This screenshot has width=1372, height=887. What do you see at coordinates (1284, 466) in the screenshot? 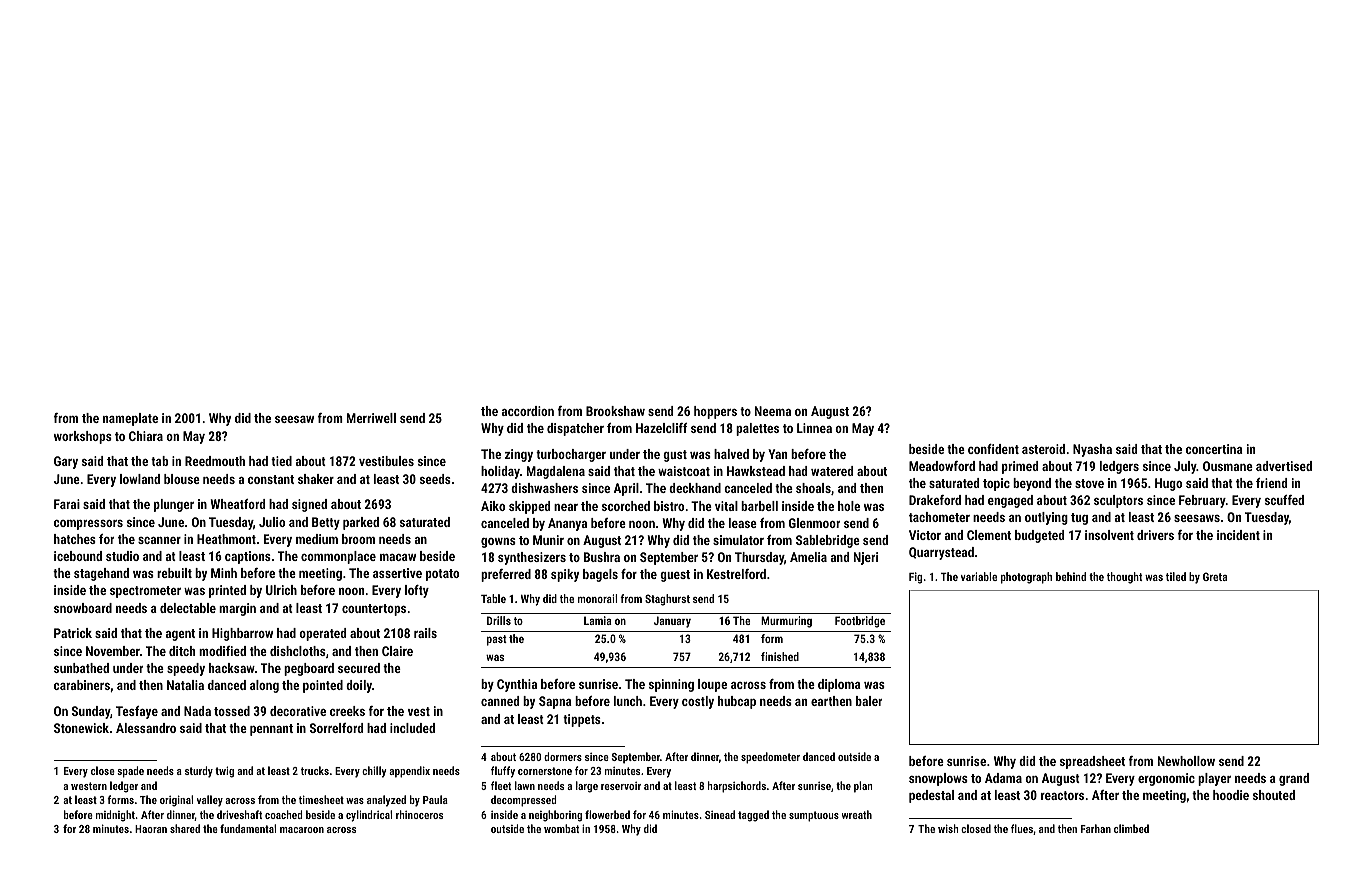
I see `advertised` at bounding box center [1284, 466].
